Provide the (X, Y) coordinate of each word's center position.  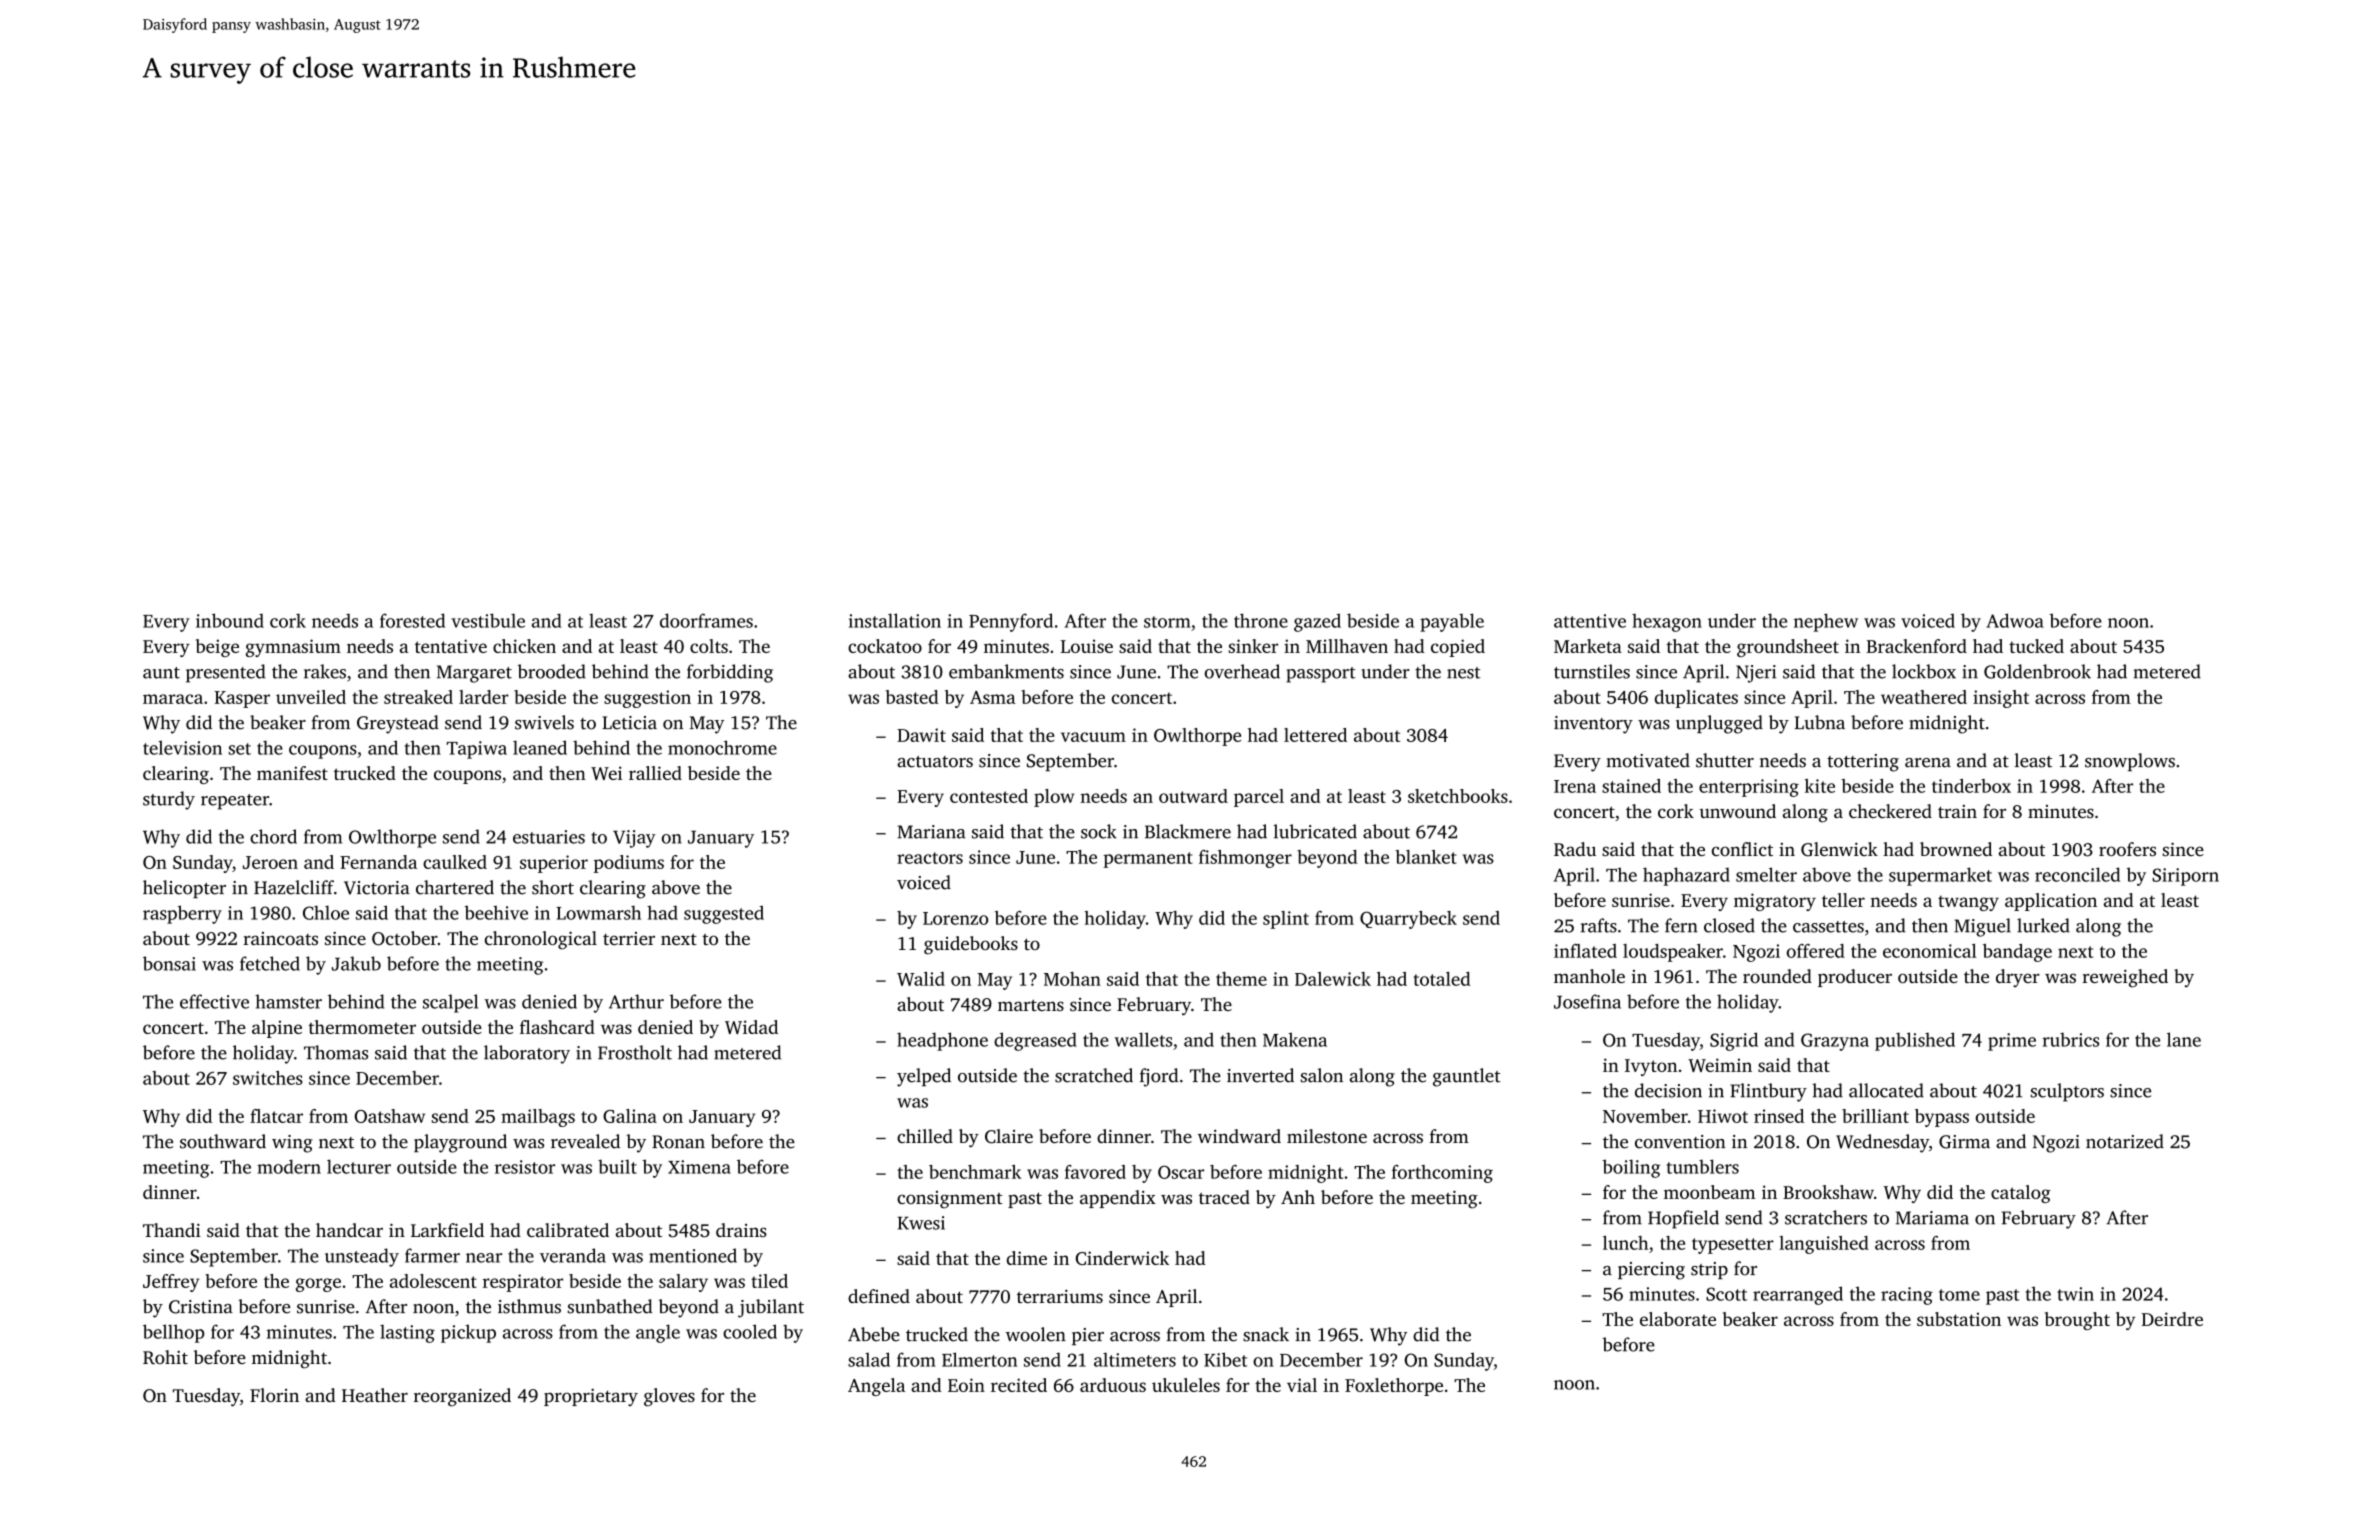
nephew (1826, 622)
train (1957, 811)
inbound (230, 620)
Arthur (636, 1001)
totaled (1442, 979)
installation (895, 620)
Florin (274, 1395)
